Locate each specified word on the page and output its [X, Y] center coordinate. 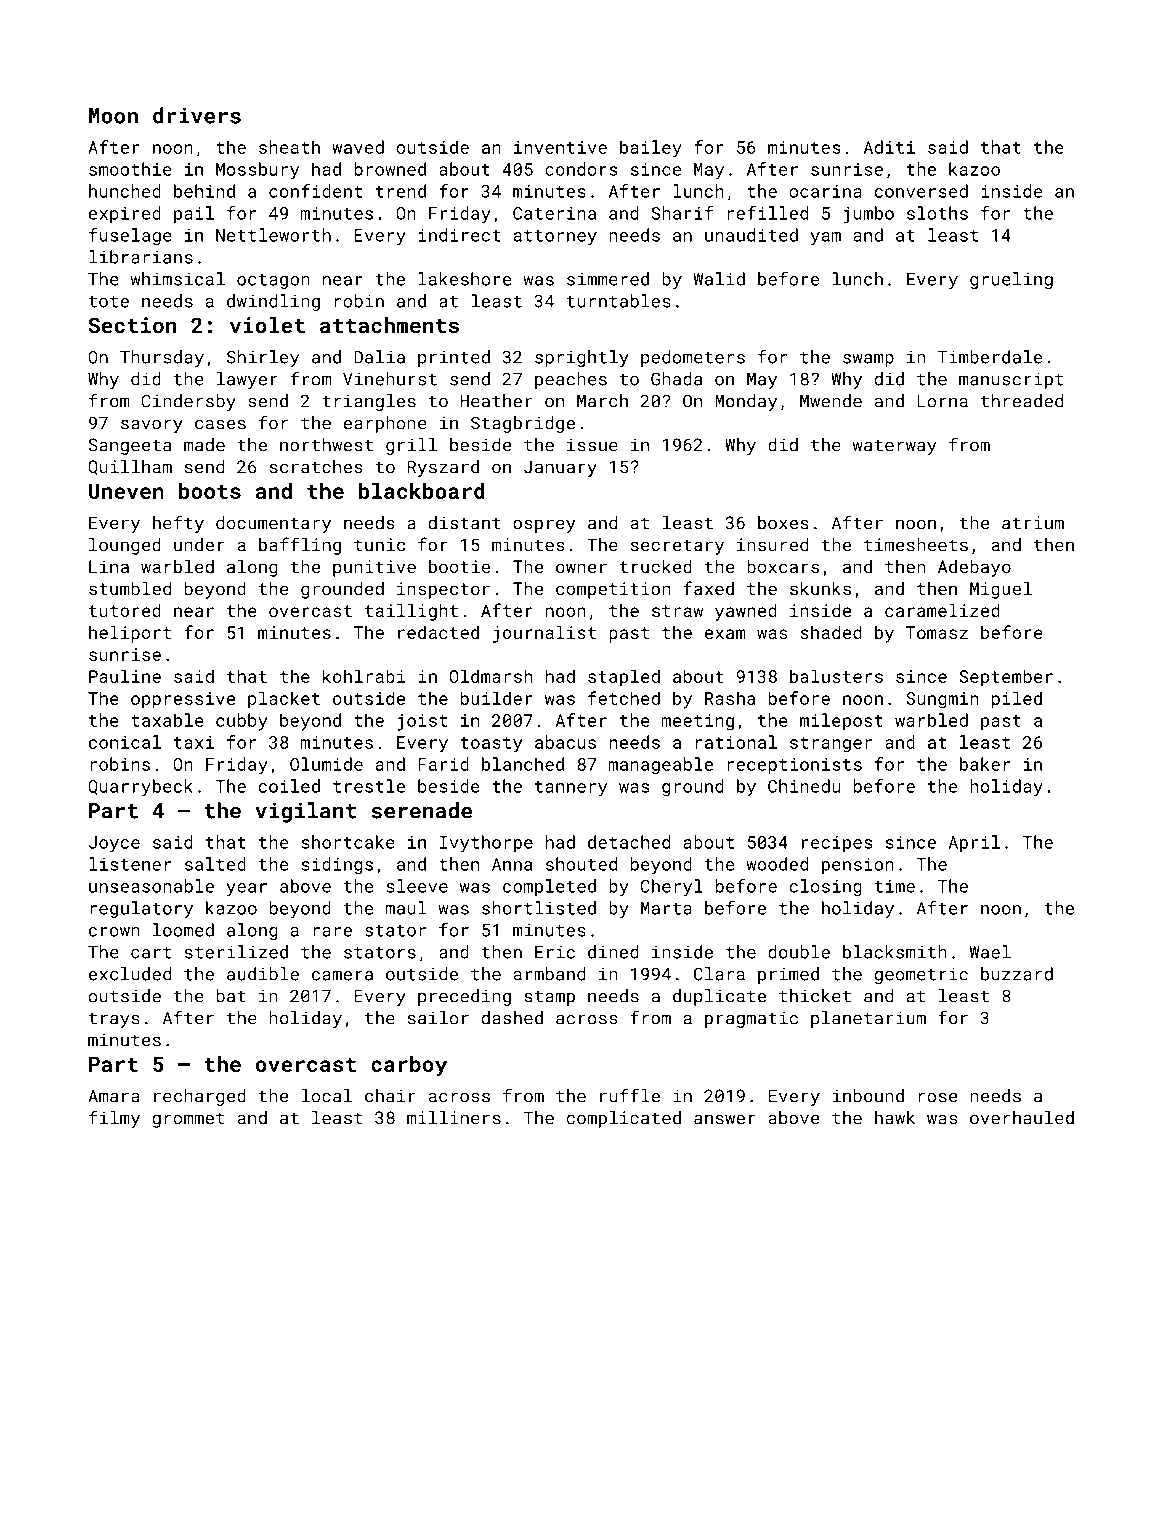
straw [677, 611]
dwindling [273, 302]
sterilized [236, 952]
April [974, 843]
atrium [1033, 523]
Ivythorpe [486, 844]
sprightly [582, 358]
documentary [273, 524]
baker [985, 764]
